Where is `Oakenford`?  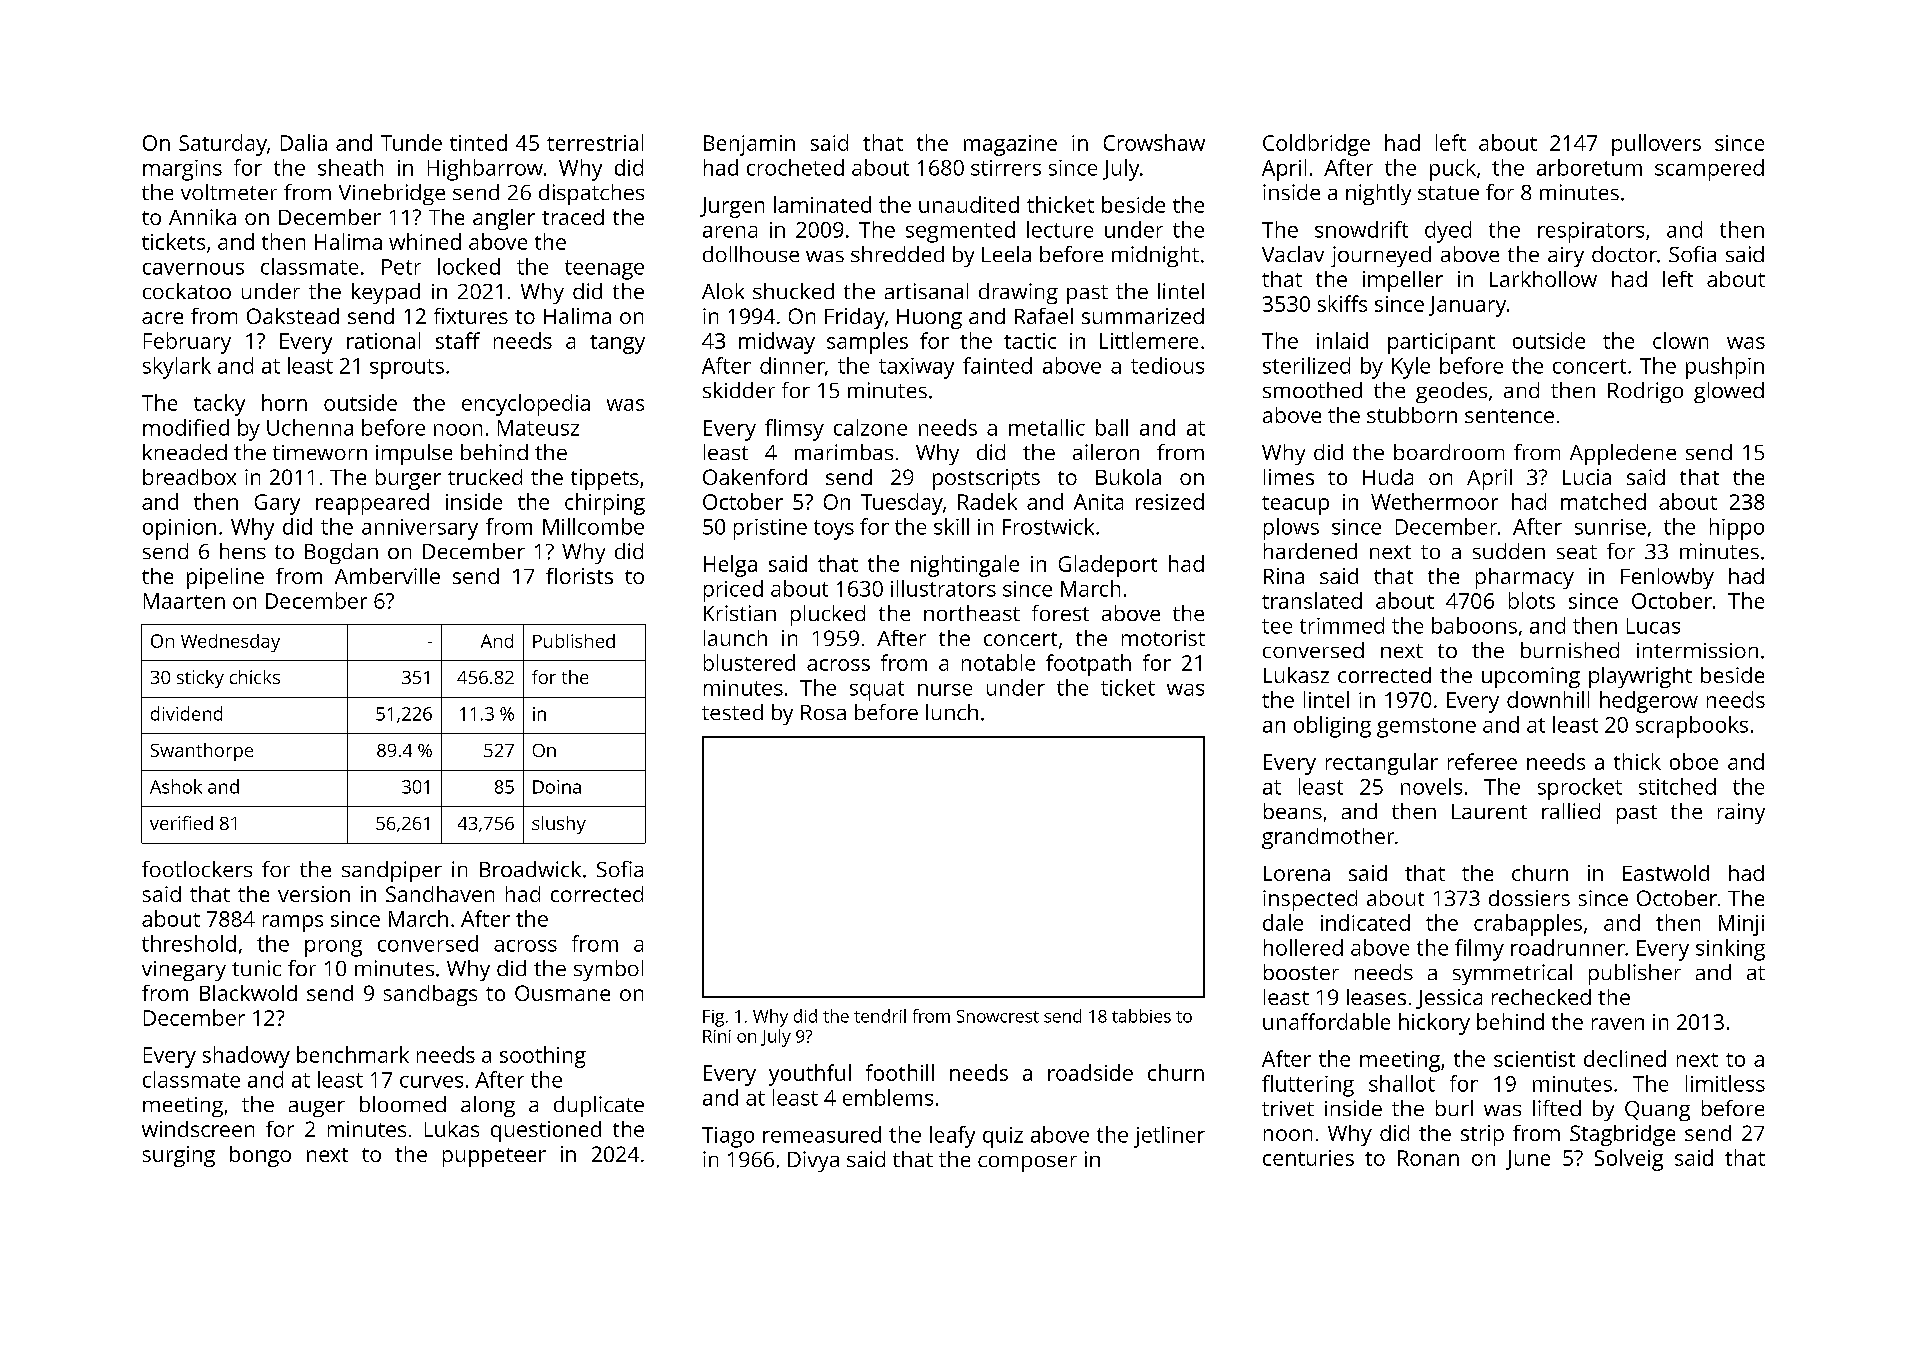
Oakenford is located at coordinates (755, 477).
